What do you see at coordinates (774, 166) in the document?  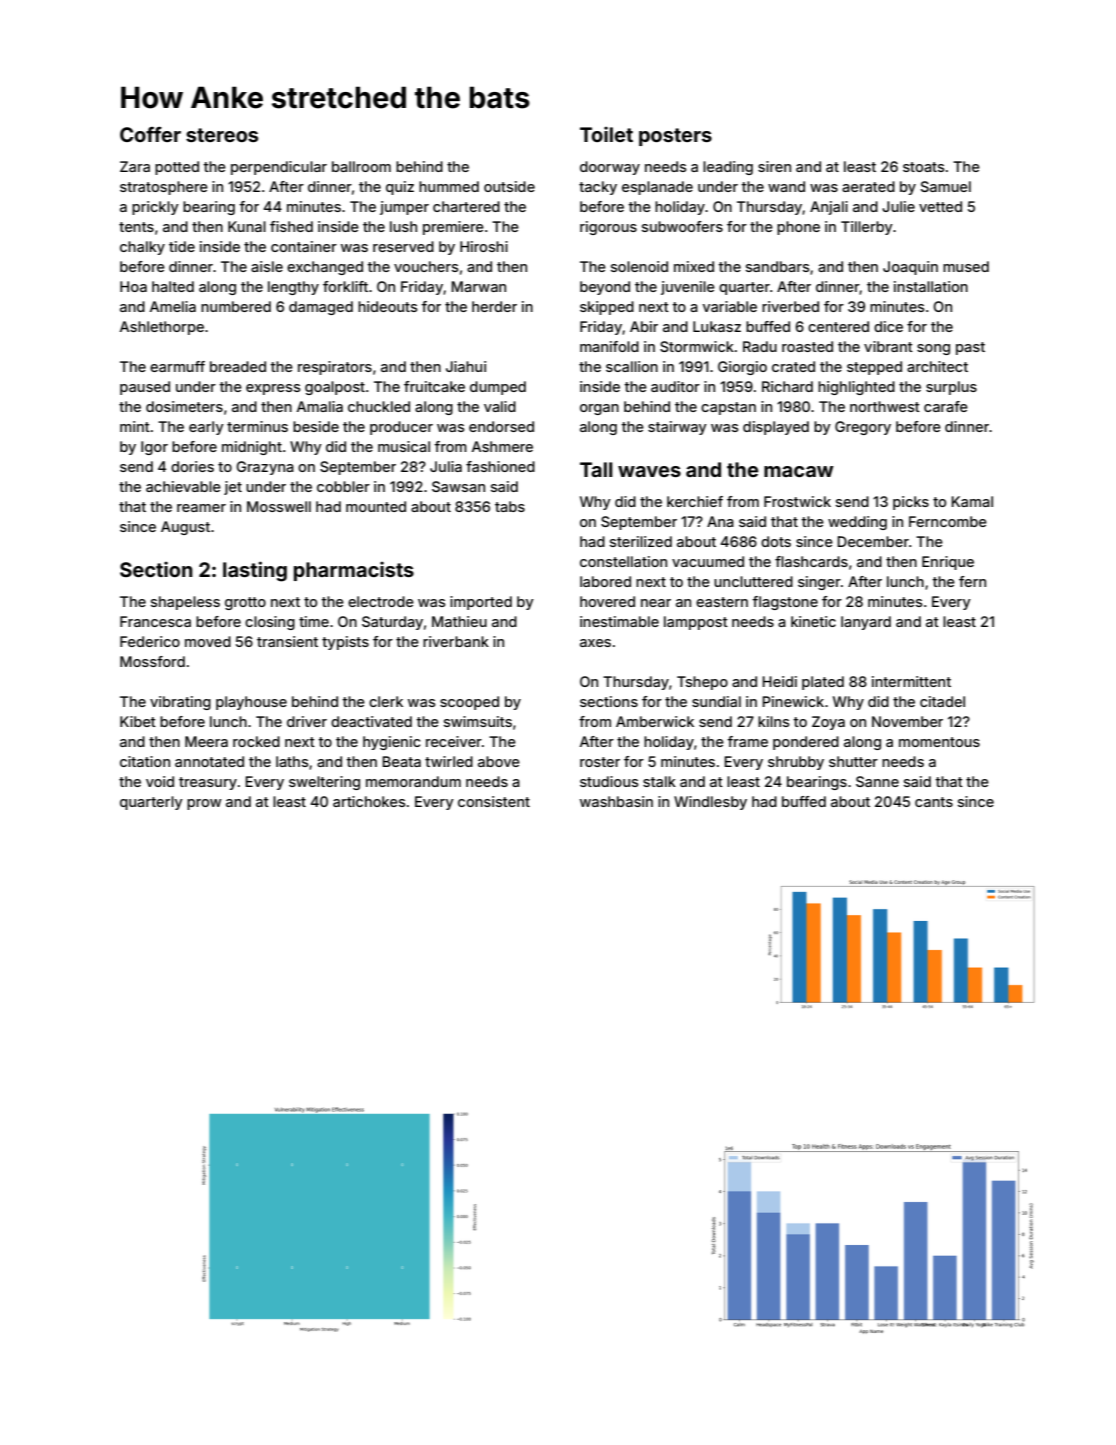 I see `siren` at bounding box center [774, 166].
